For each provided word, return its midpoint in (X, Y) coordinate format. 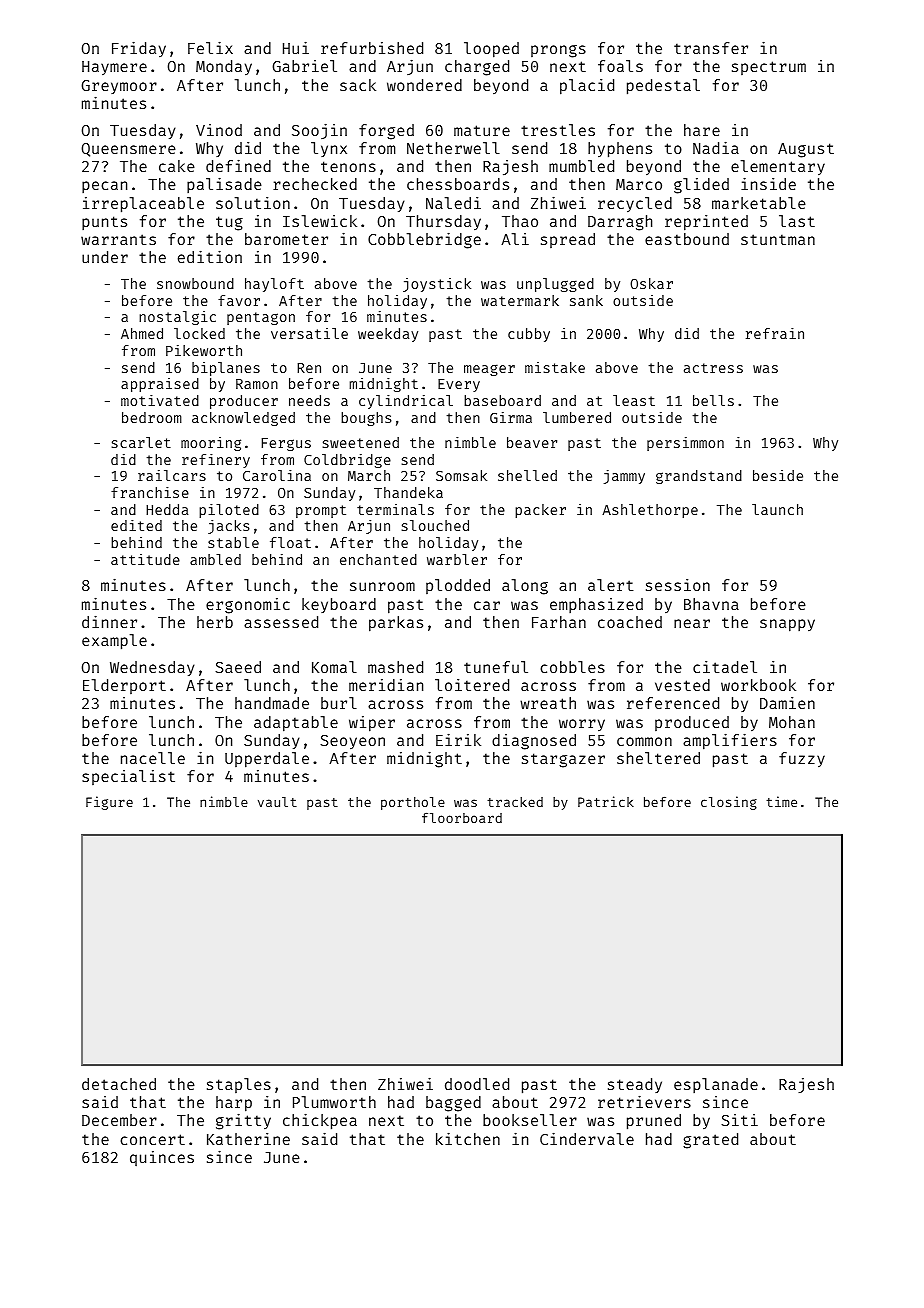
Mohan (792, 722)
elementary (778, 167)
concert (152, 1139)
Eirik (458, 739)
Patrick (606, 801)
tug (229, 223)
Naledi (453, 203)
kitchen (468, 1138)
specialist (128, 777)
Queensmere (128, 150)
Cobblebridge (424, 240)
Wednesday (152, 668)
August (806, 150)
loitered (472, 685)
